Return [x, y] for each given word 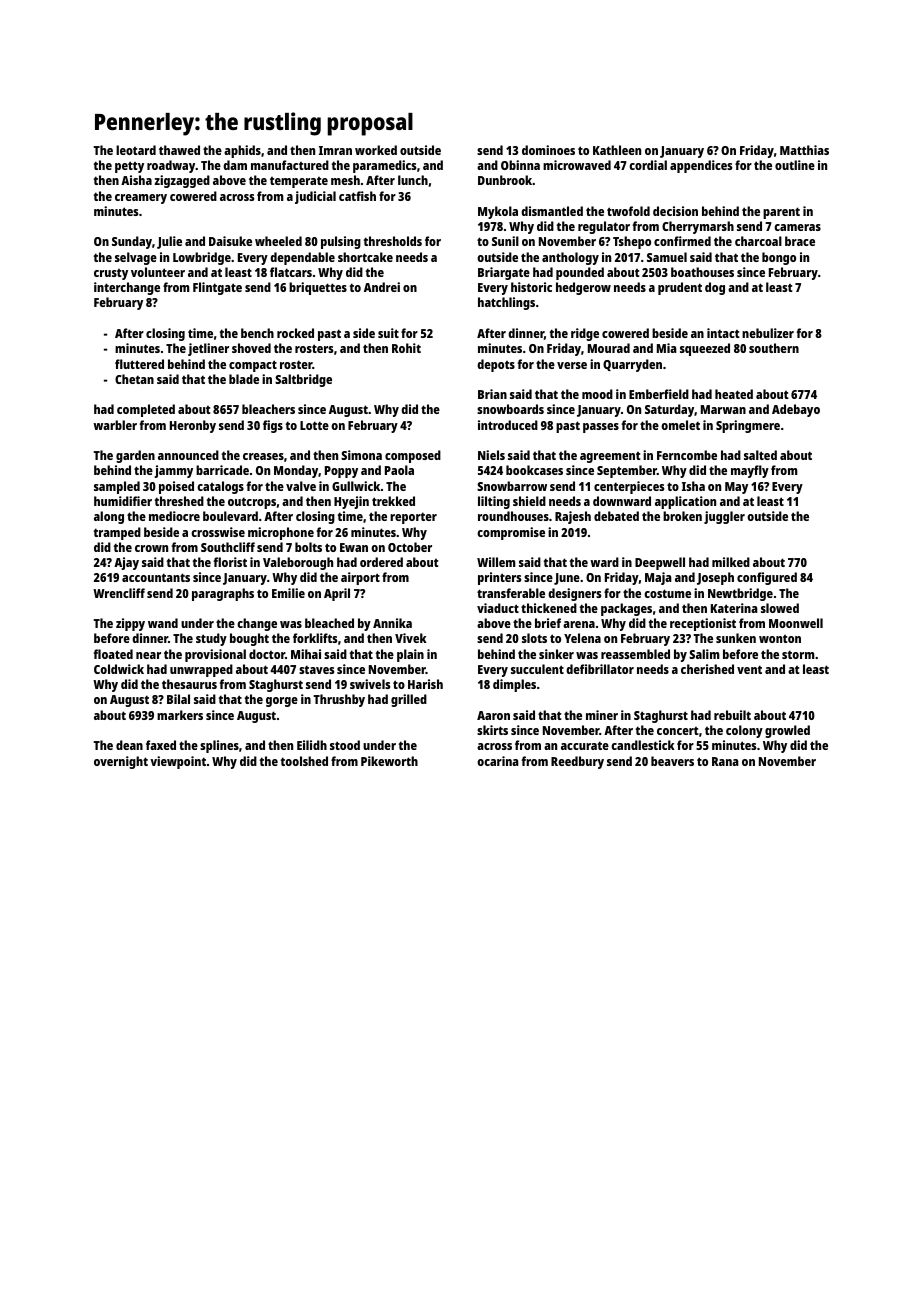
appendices [701, 166]
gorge [282, 702]
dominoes [548, 150]
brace [800, 241]
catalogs [220, 487]
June [567, 579]
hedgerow [583, 288]
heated [734, 394]
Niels [491, 455]
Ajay [126, 563]
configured [767, 578]
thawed [179, 150]
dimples [514, 685]
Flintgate [217, 288]
